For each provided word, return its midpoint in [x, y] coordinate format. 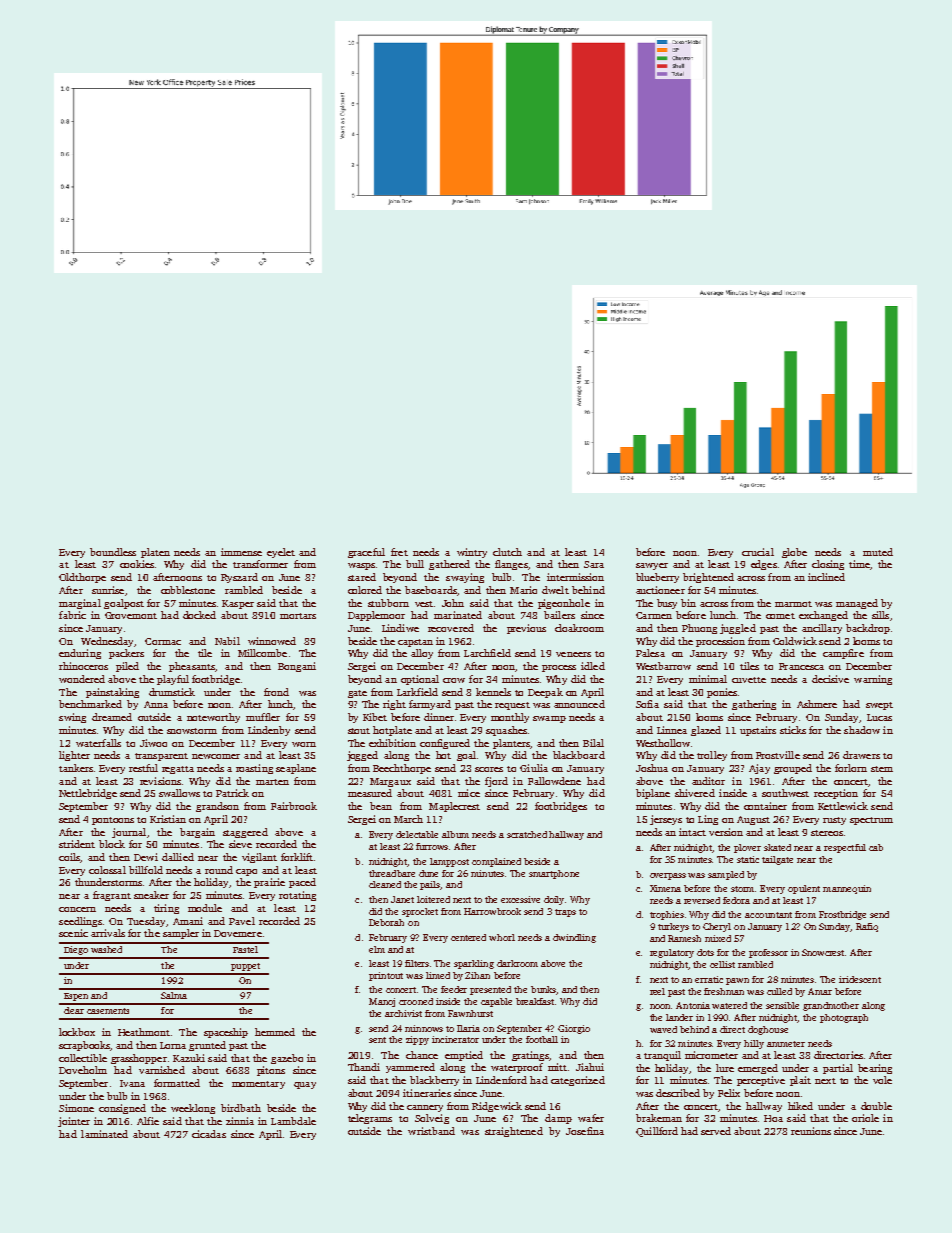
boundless [113, 552]
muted [878, 552]
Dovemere [238, 933]
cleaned [385, 884]
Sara [594, 564]
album [455, 834]
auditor [708, 781]
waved [663, 1029]
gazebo [287, 1059]
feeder [454, 989]
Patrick [232, 793]
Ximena [665, 888]
